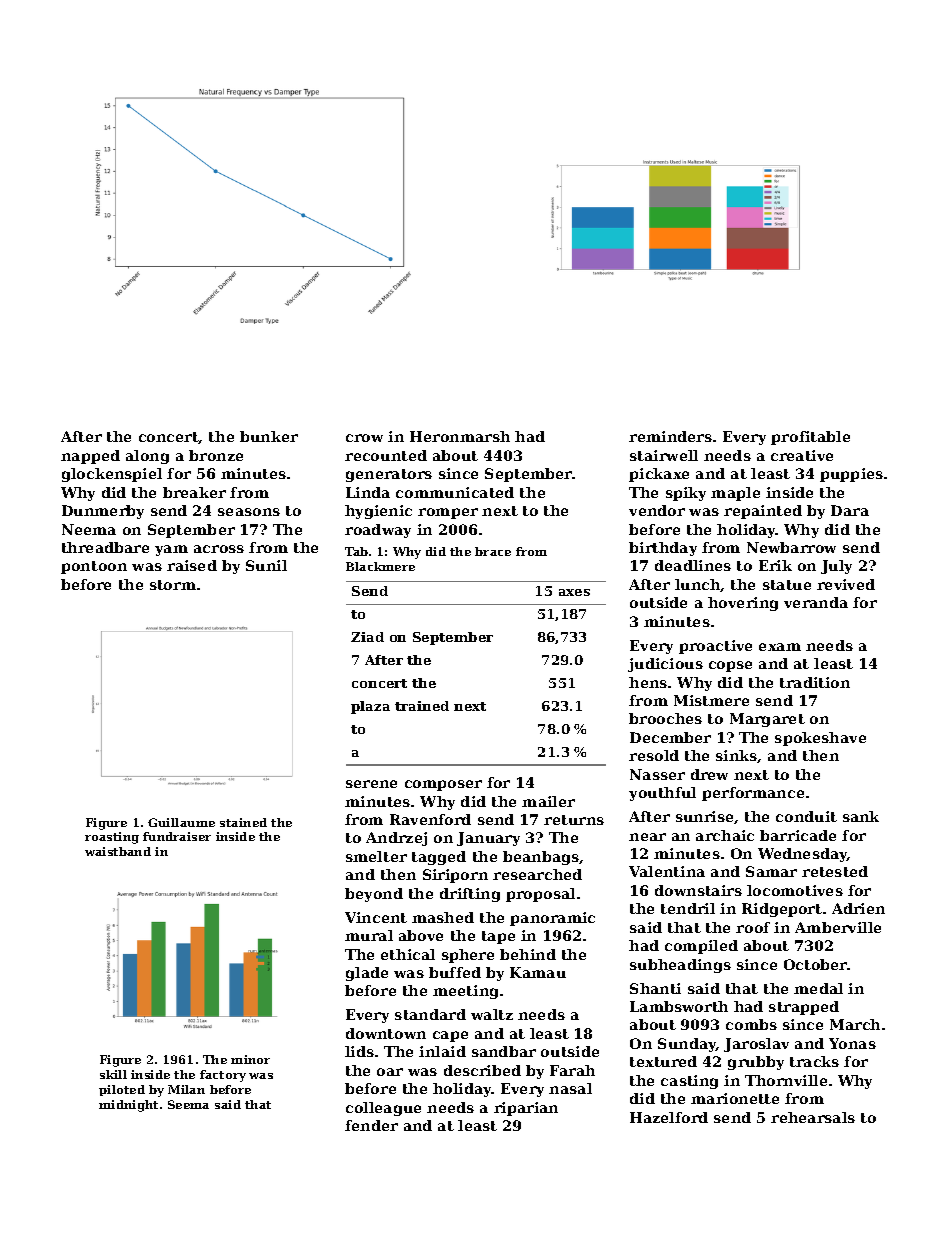 This screenshot has height=1233, width=952. I want to click on glade, so click(367, 974).
